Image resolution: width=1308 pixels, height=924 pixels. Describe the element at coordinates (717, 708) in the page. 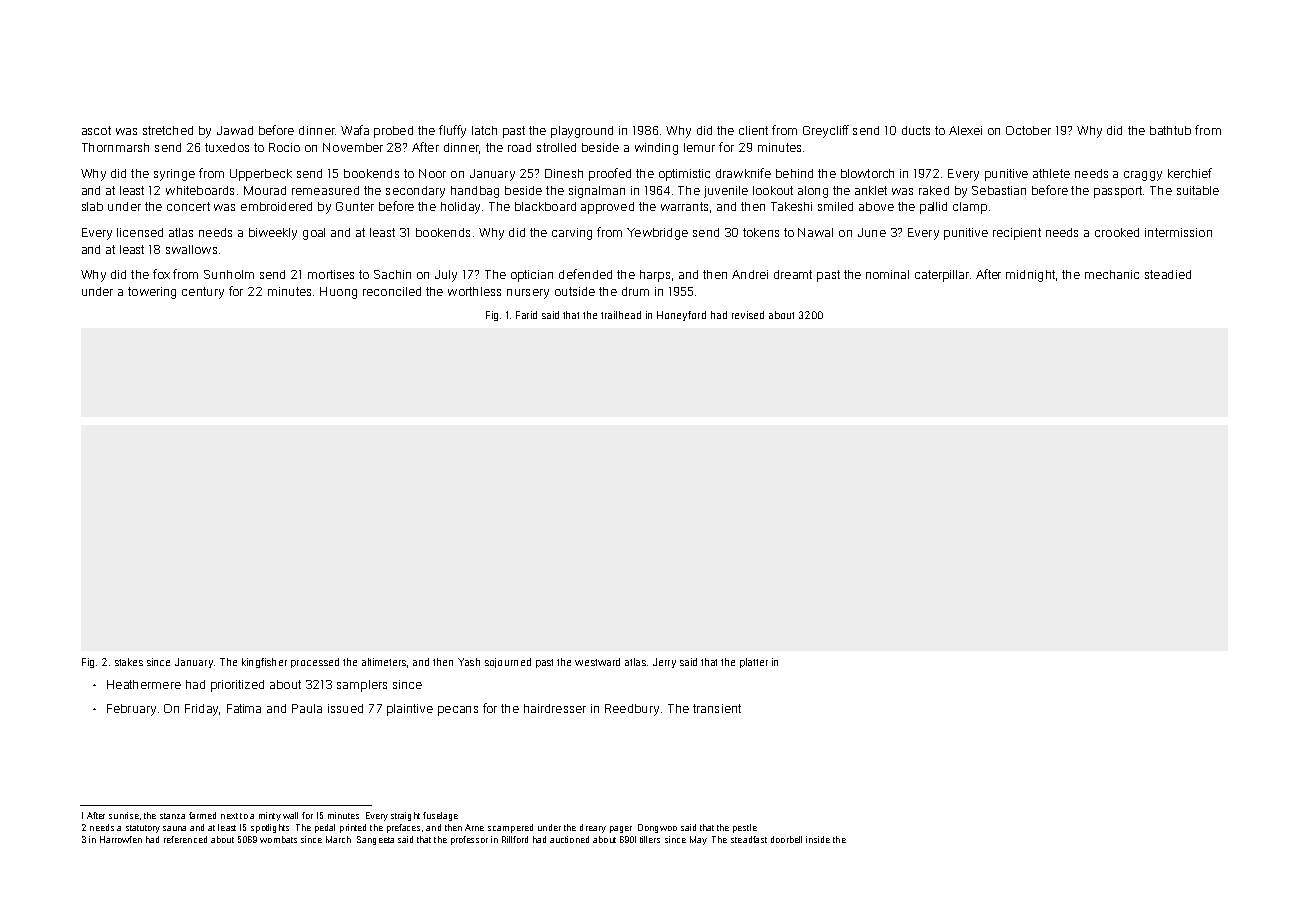

I see `transient` at that location.
